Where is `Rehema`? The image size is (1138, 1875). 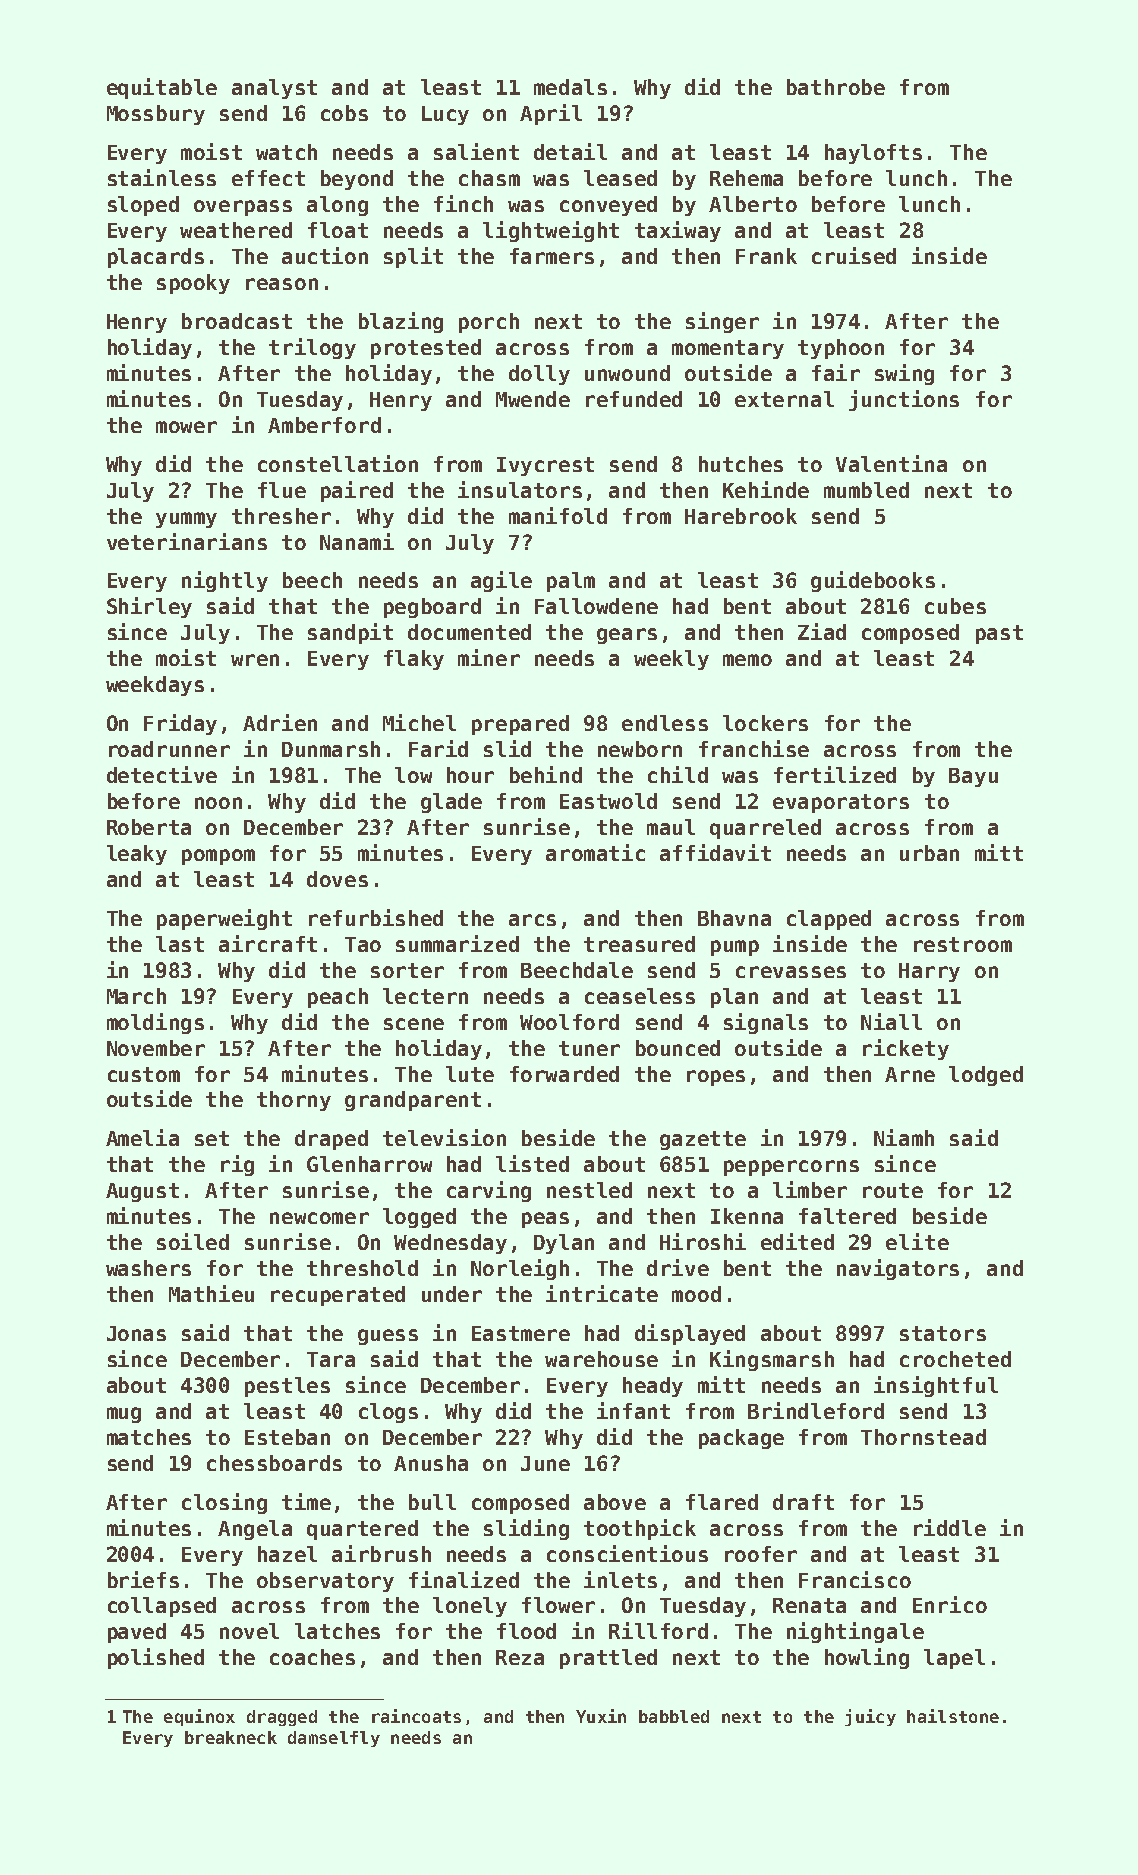
Rehema is located at coordinates (746, 178).
